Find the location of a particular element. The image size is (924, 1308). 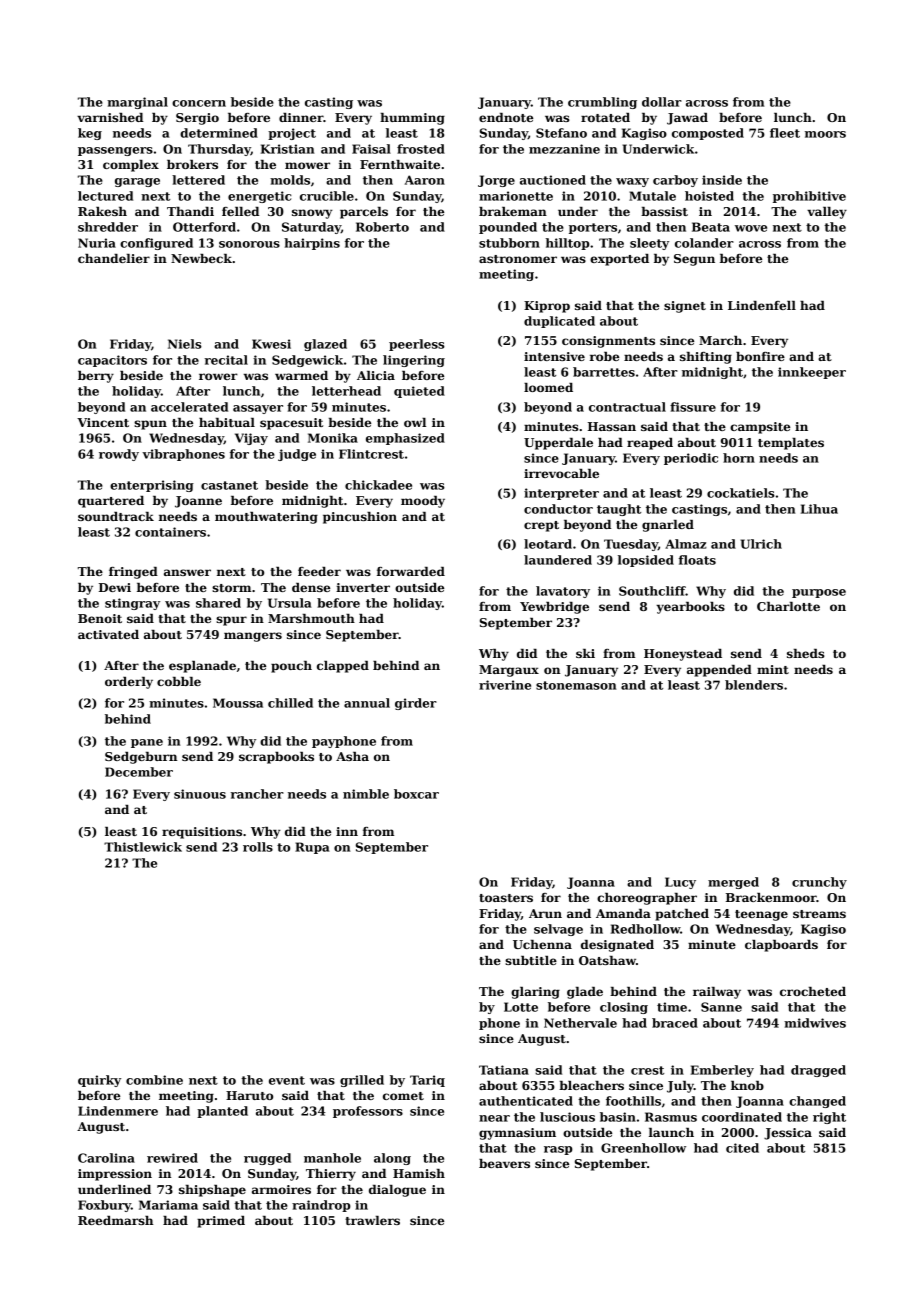

appended is located at coordinates (719, 671).
